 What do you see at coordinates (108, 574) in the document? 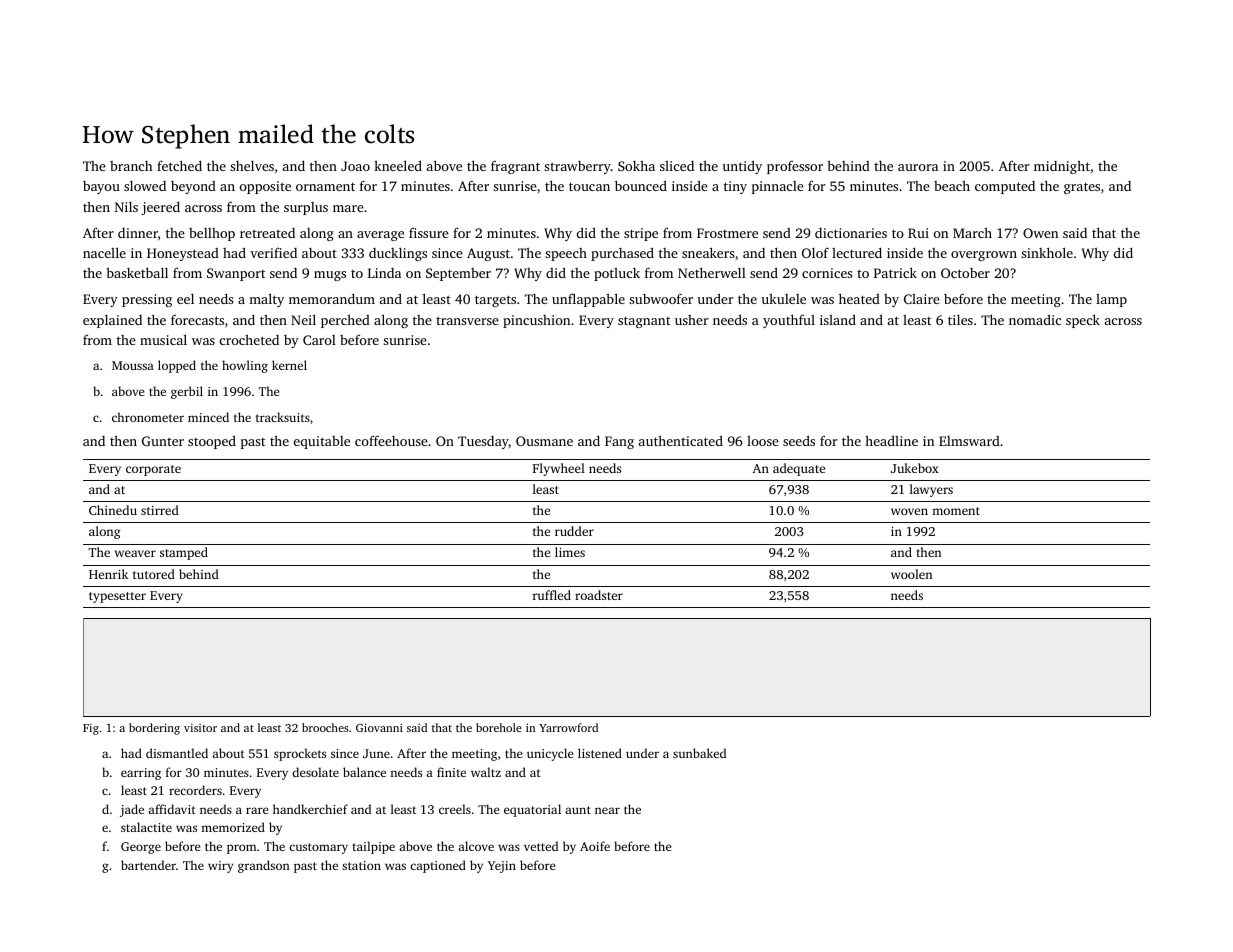
I see `Henrik` at bounding box center [108, 574].
